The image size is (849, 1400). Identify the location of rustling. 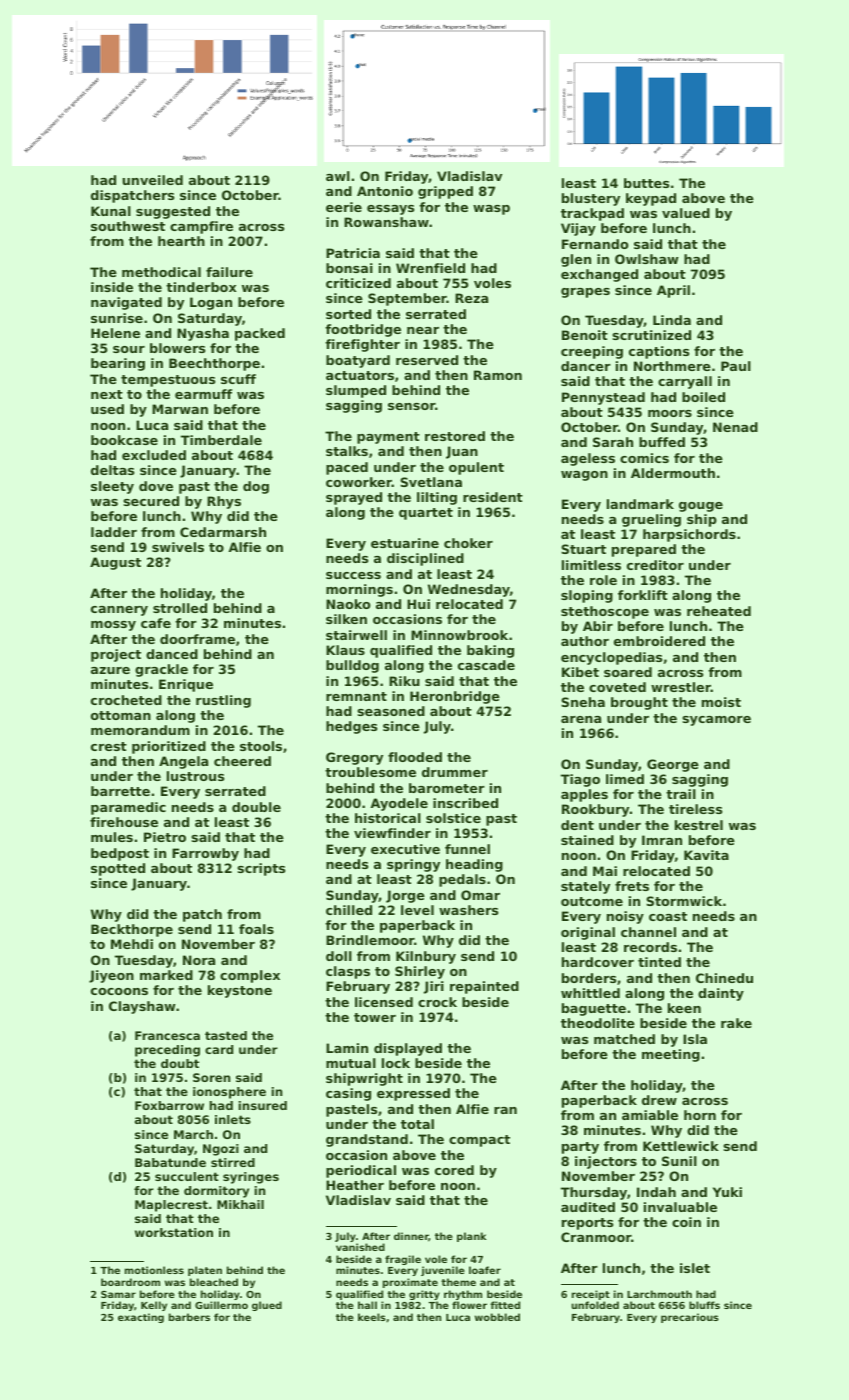
(223, 701).
